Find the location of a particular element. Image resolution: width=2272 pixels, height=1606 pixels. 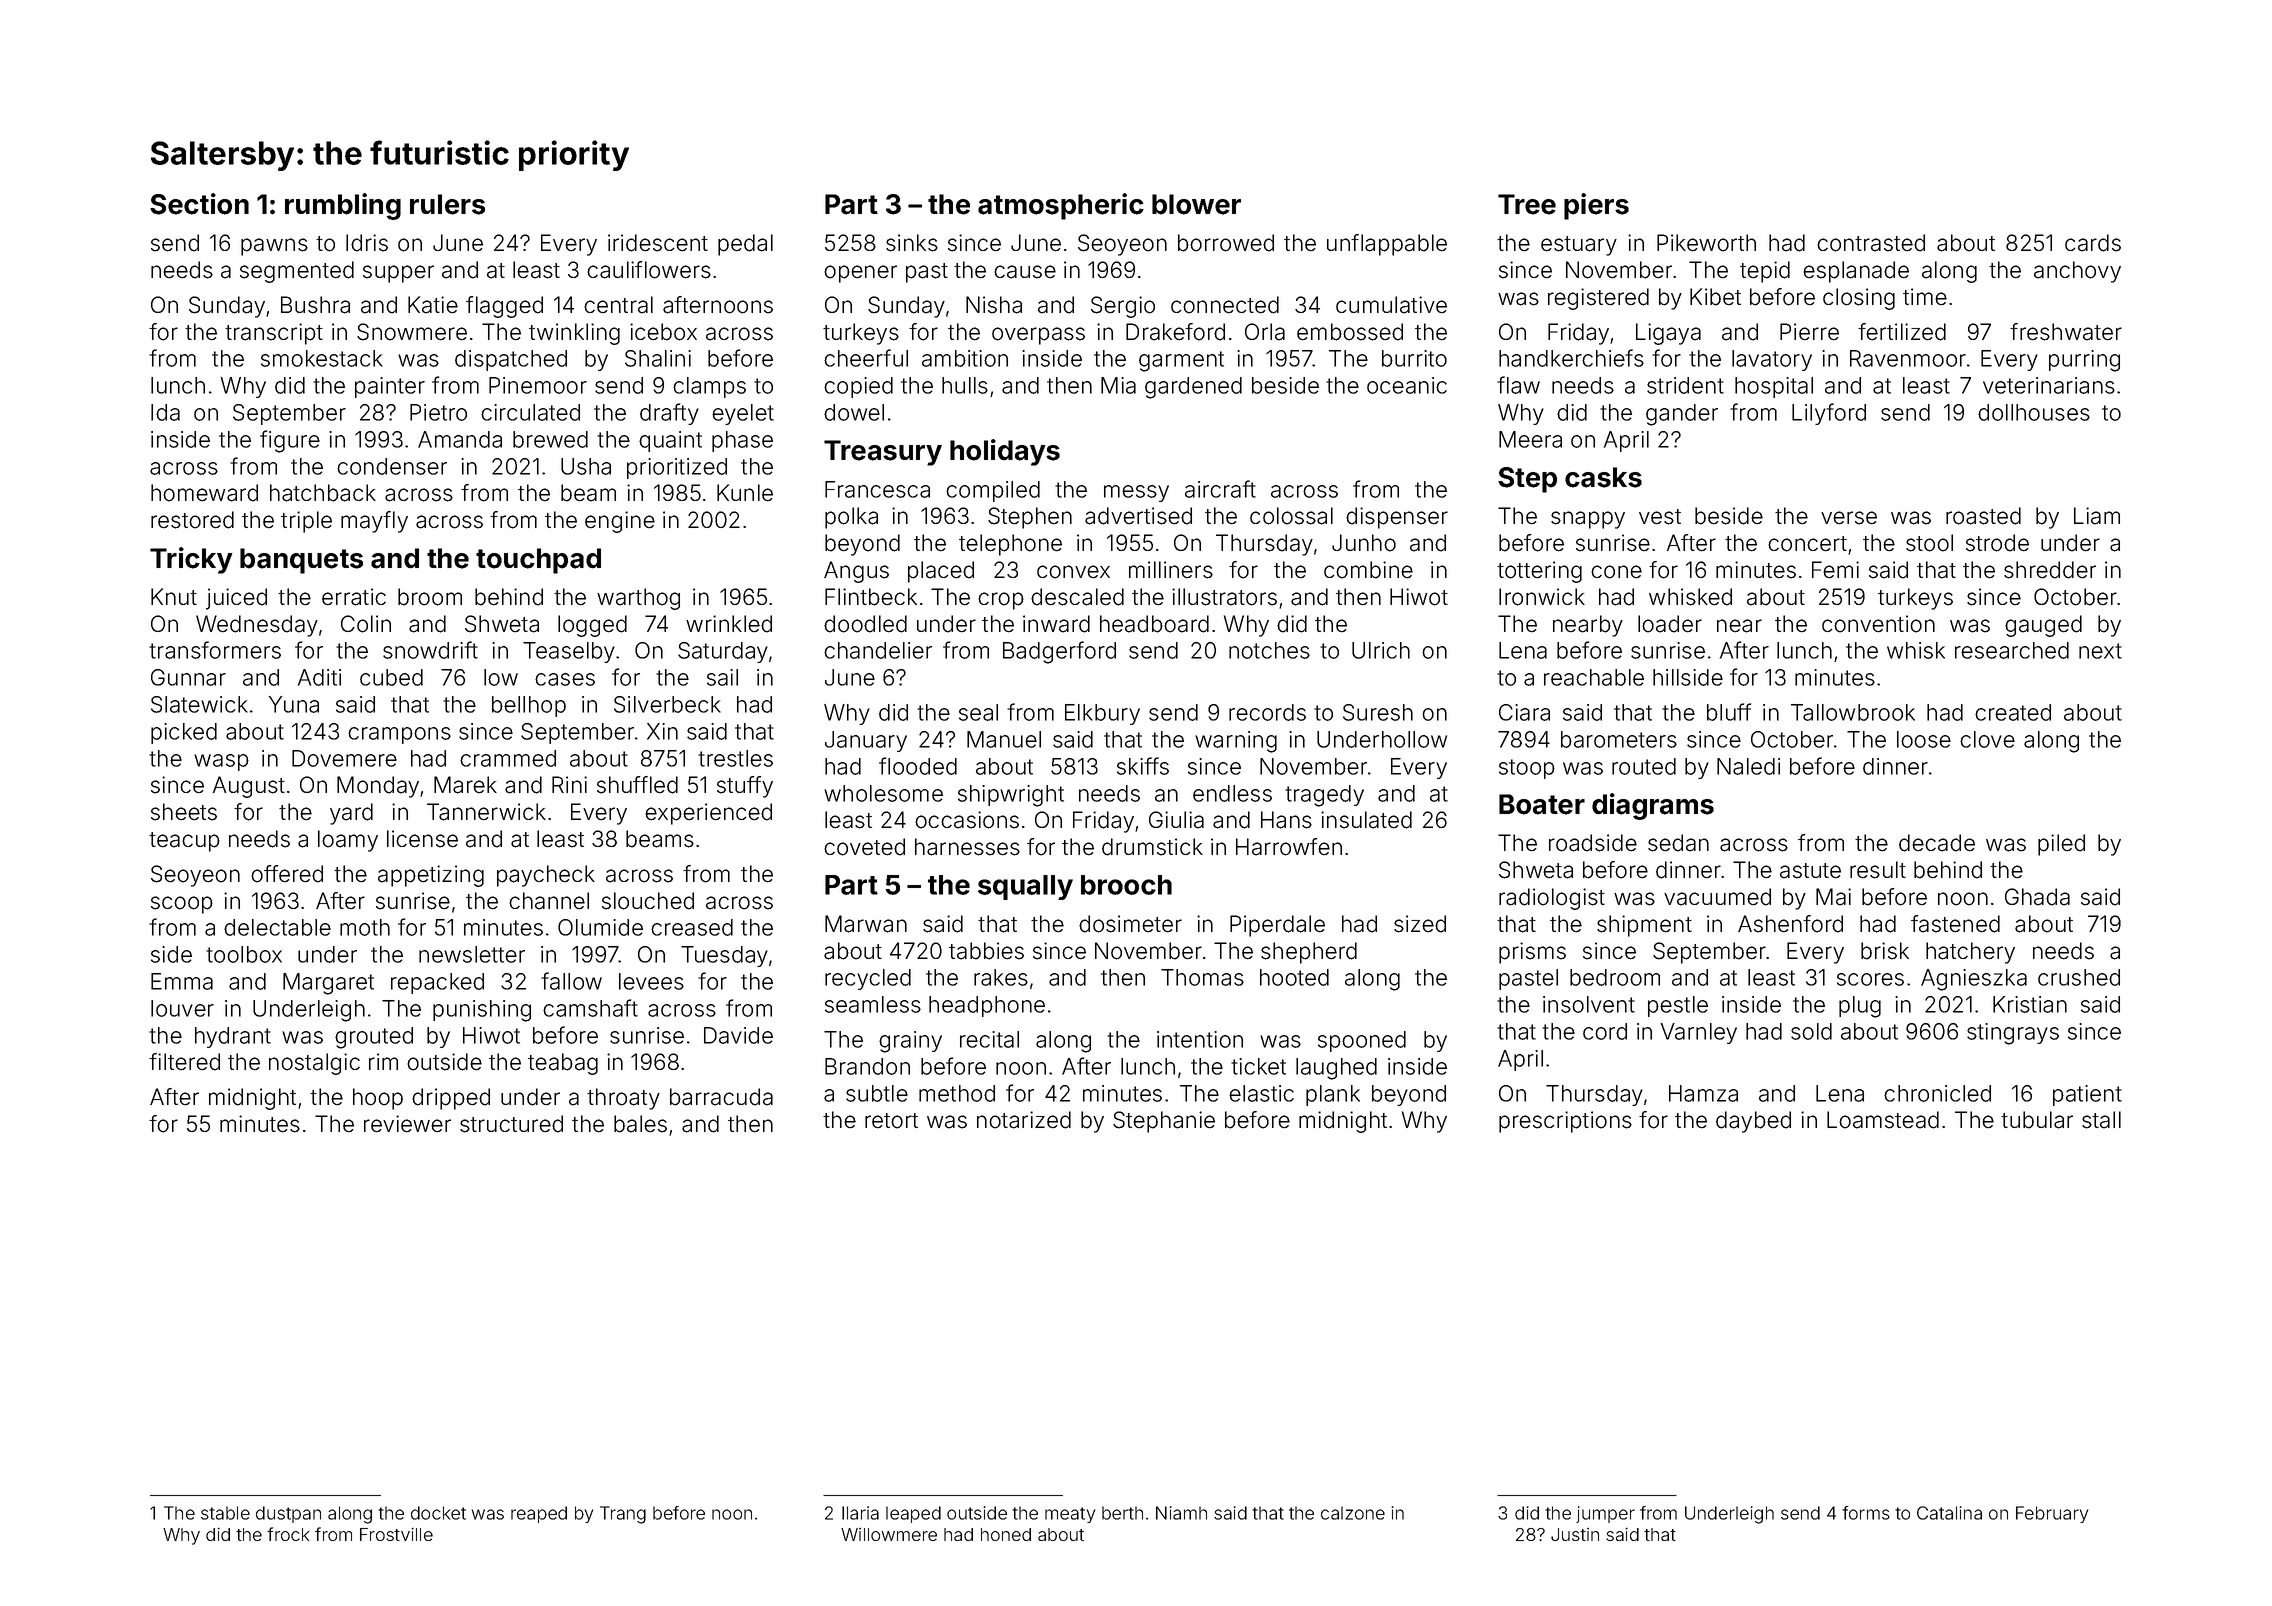

next is located at coordinates (2100, 651).
